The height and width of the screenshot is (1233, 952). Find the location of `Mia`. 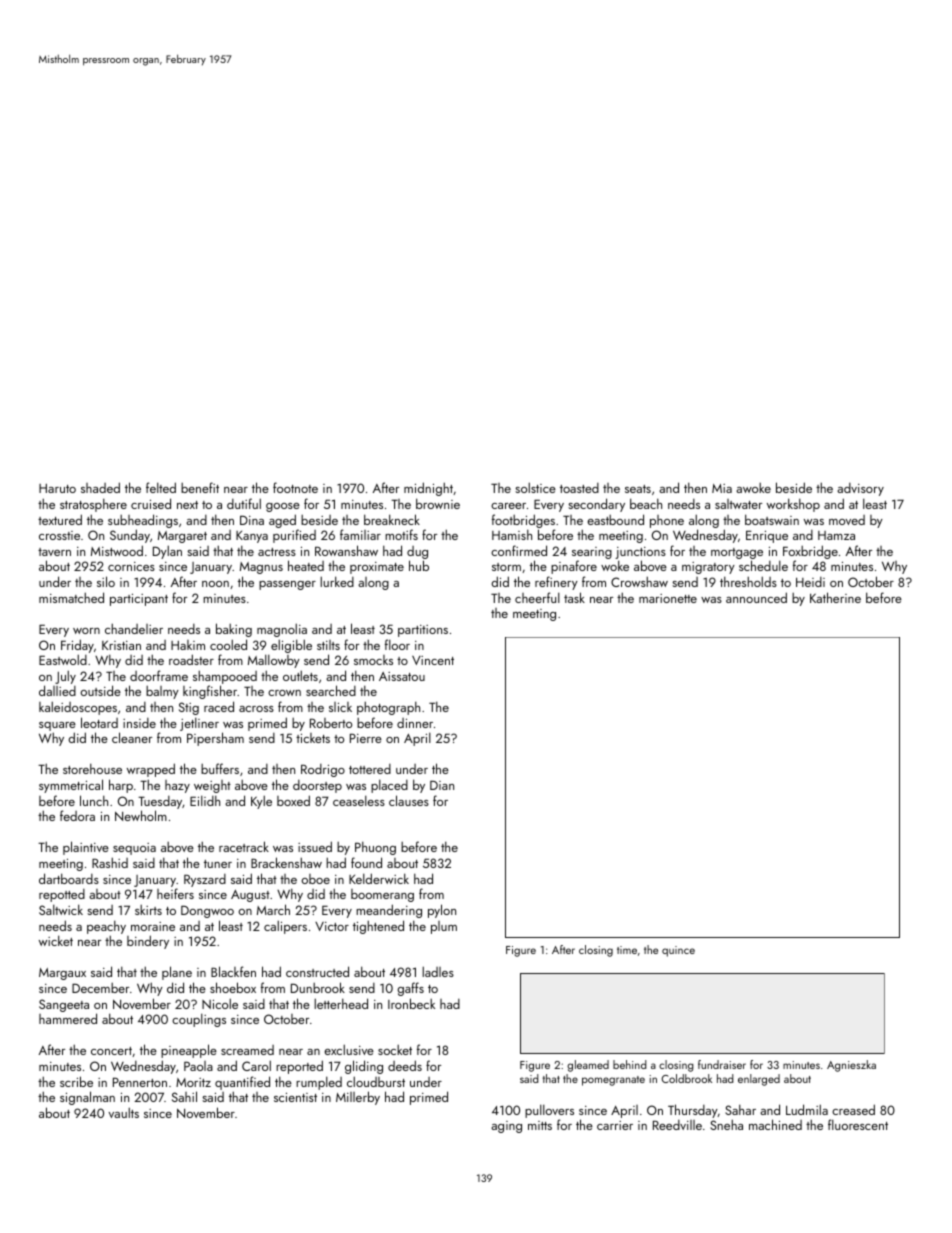

Mia is located at coordinates (722, 488).
